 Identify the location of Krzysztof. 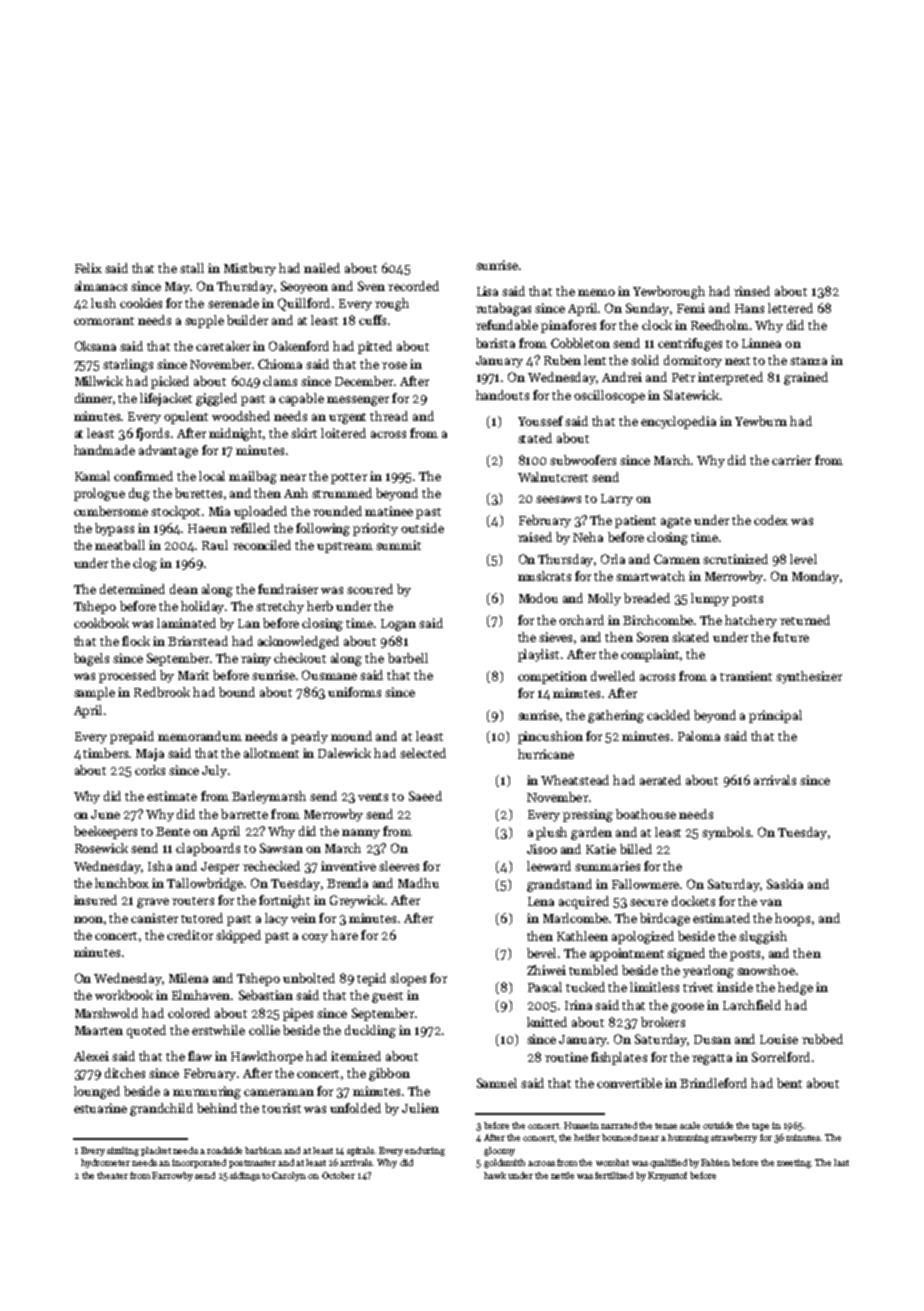
(667, 1176).
